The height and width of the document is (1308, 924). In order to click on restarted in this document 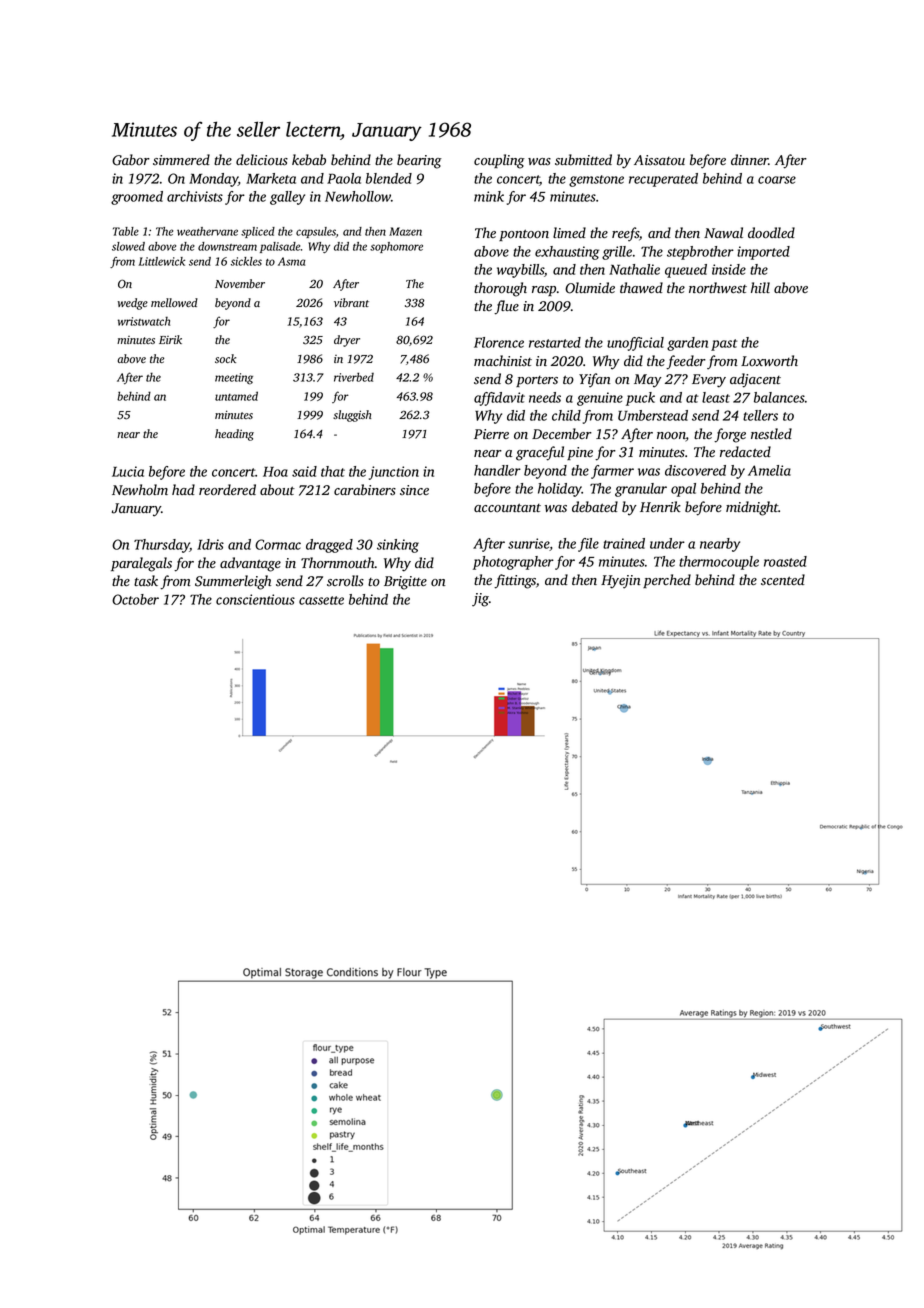, I will do `click(555, 342)`.
